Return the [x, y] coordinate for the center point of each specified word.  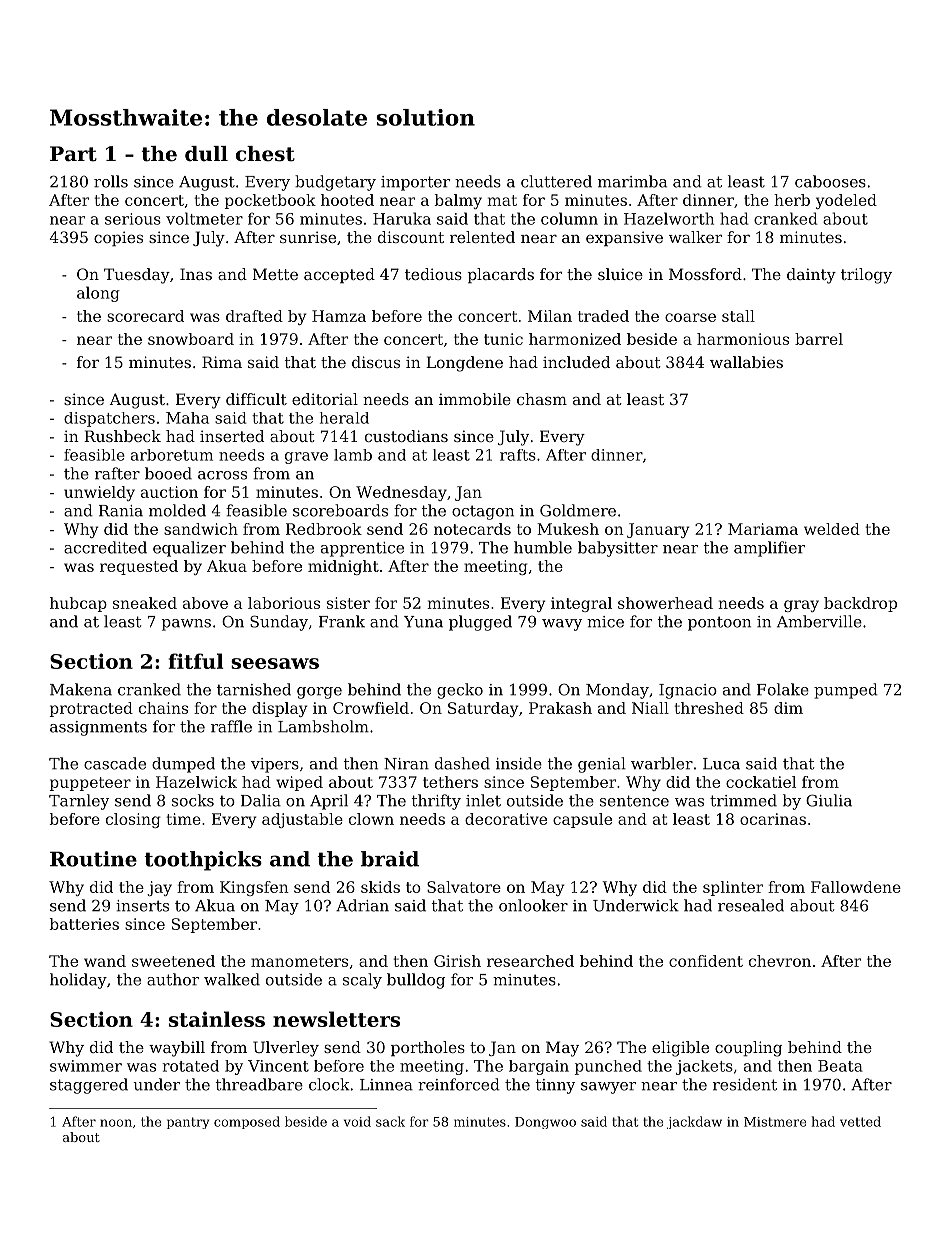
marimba [632, 181]
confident [706, 961]
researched [530, 961]
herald [344, 418]
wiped [299, 783]
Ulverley [286, 1049]
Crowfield [371, 708]
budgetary [335, 183]
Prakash [560, 708]
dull [206, 153]
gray [801, 606]
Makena [81, 689]
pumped [846, 691]
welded [832, 529]
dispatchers [109, 419]
